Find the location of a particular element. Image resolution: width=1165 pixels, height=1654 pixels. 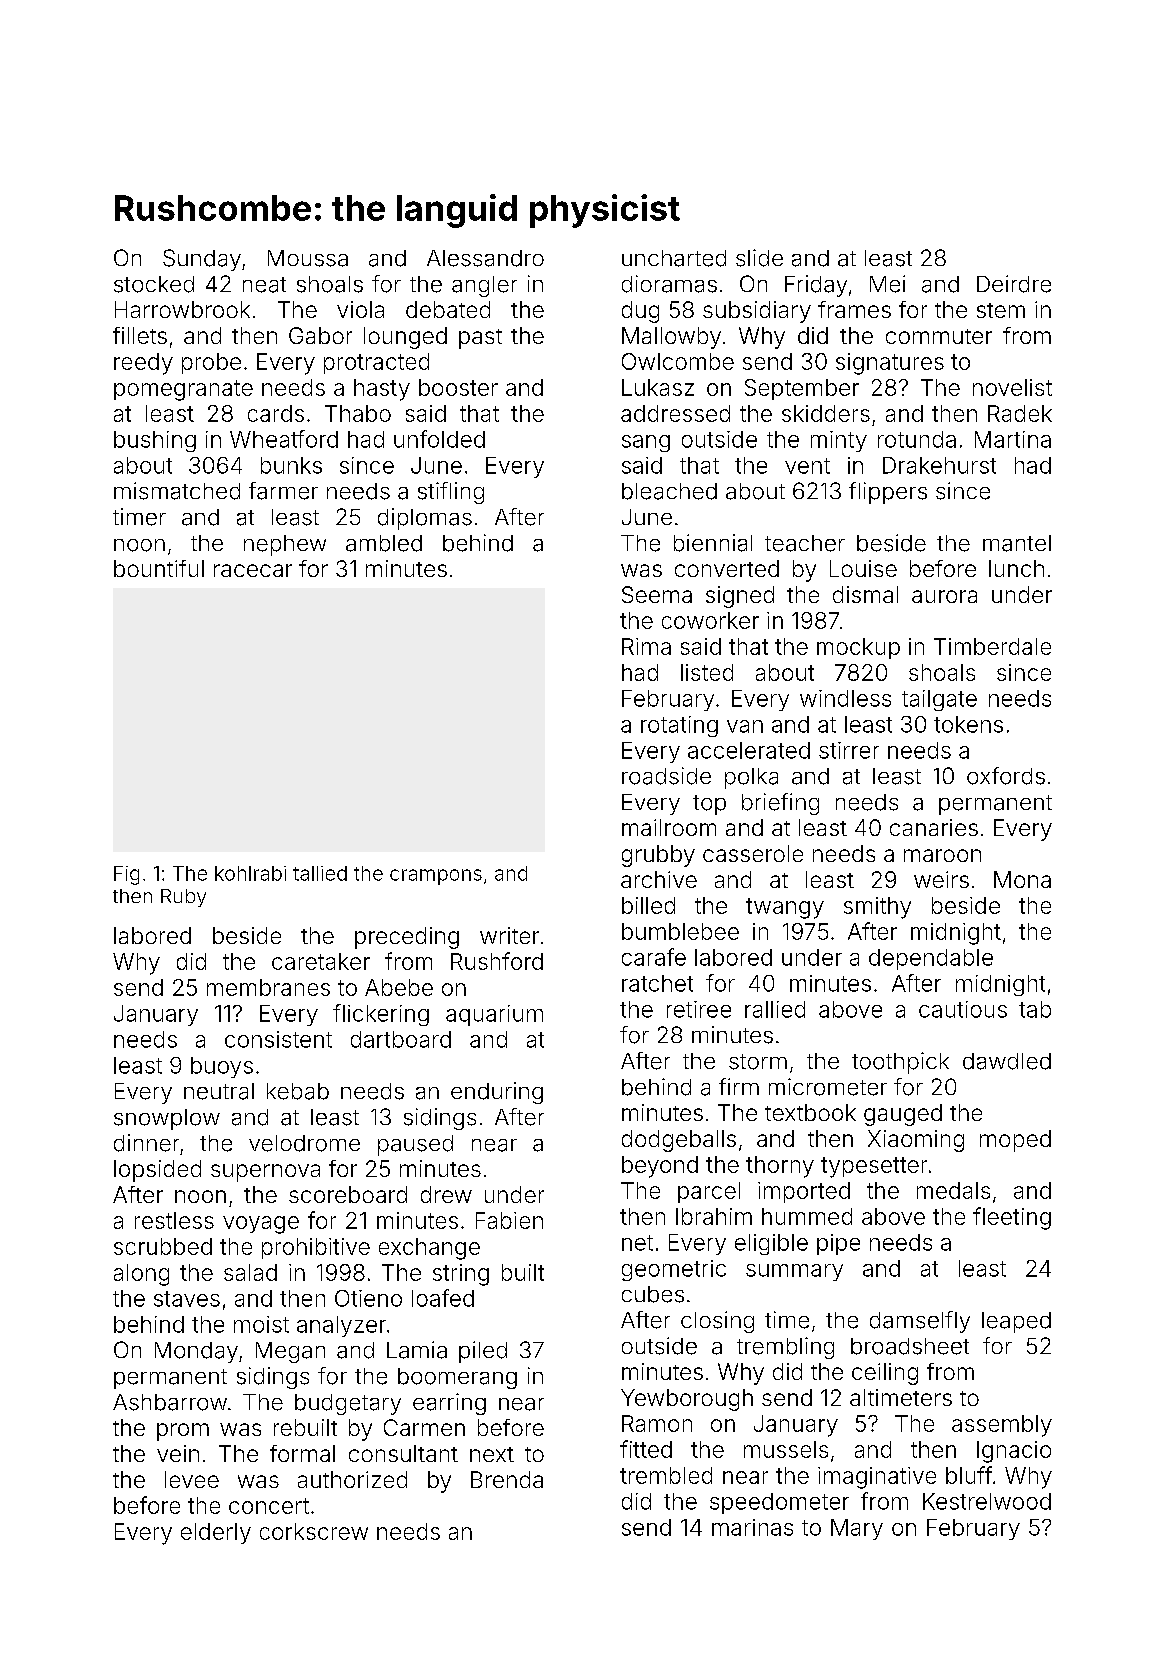

pipe is located at coordinates (838, 1244).
